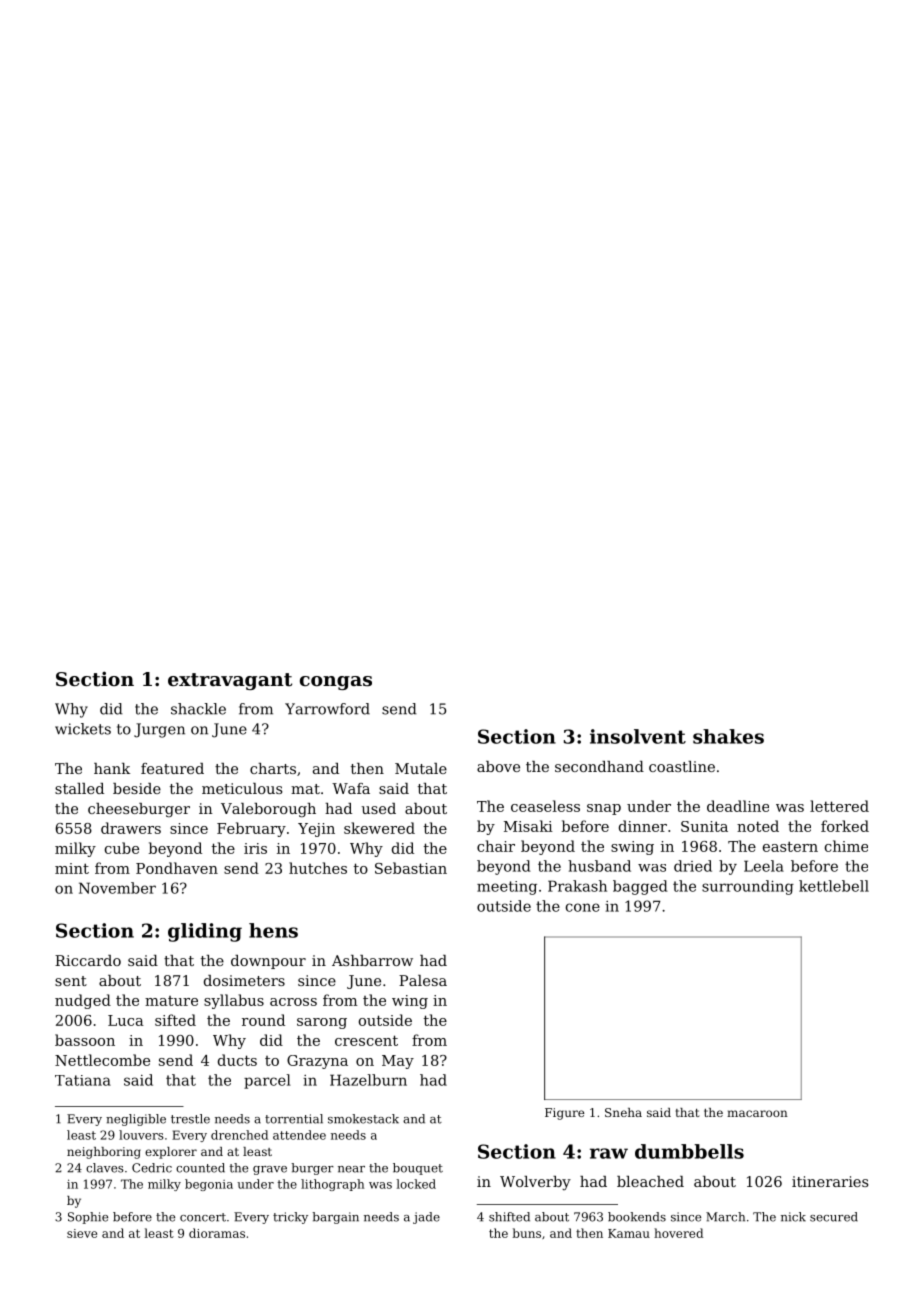  I want to click on Leela, so click(764, 866).
